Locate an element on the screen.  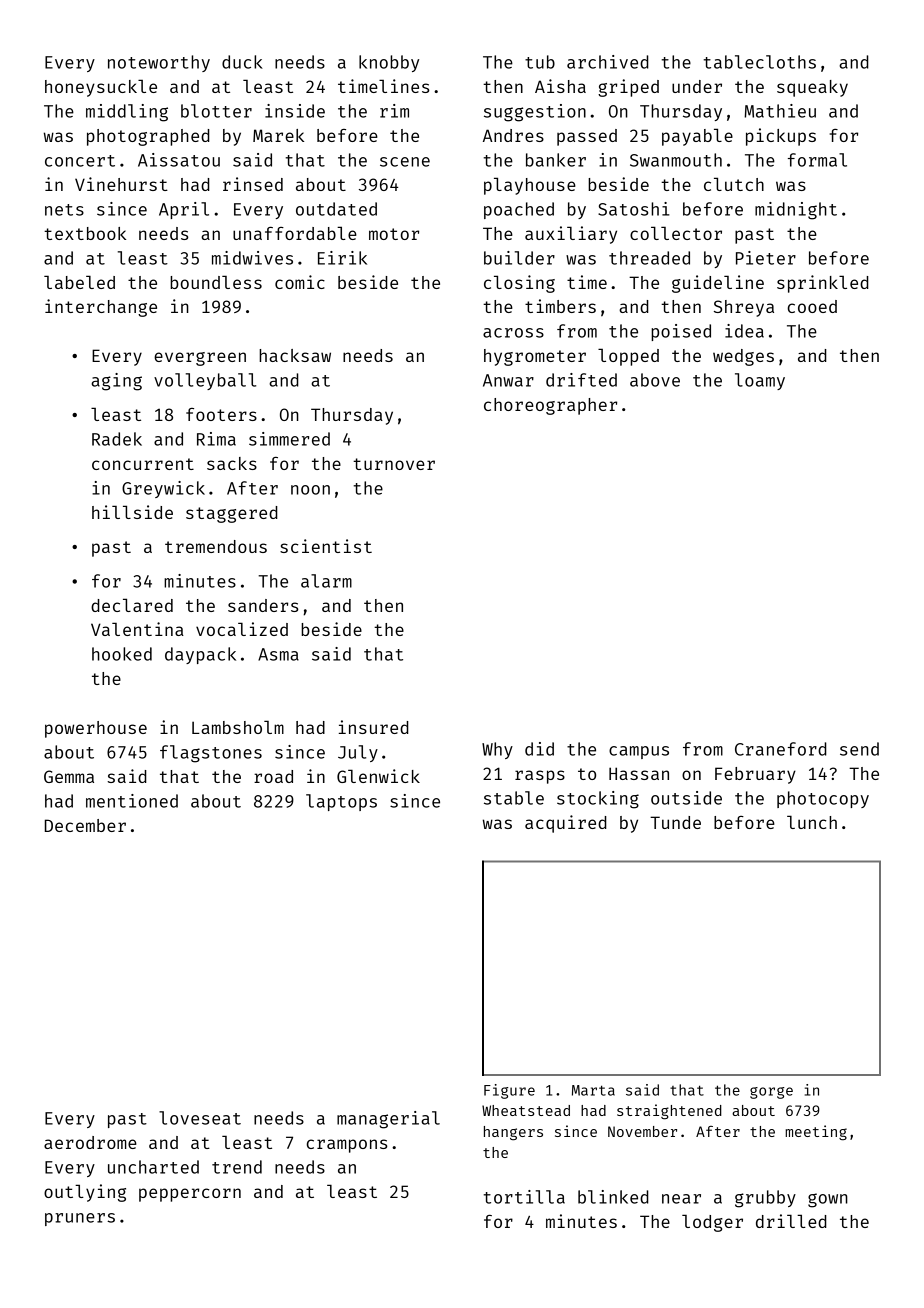
Radek is located at coordinates (117, 439).
